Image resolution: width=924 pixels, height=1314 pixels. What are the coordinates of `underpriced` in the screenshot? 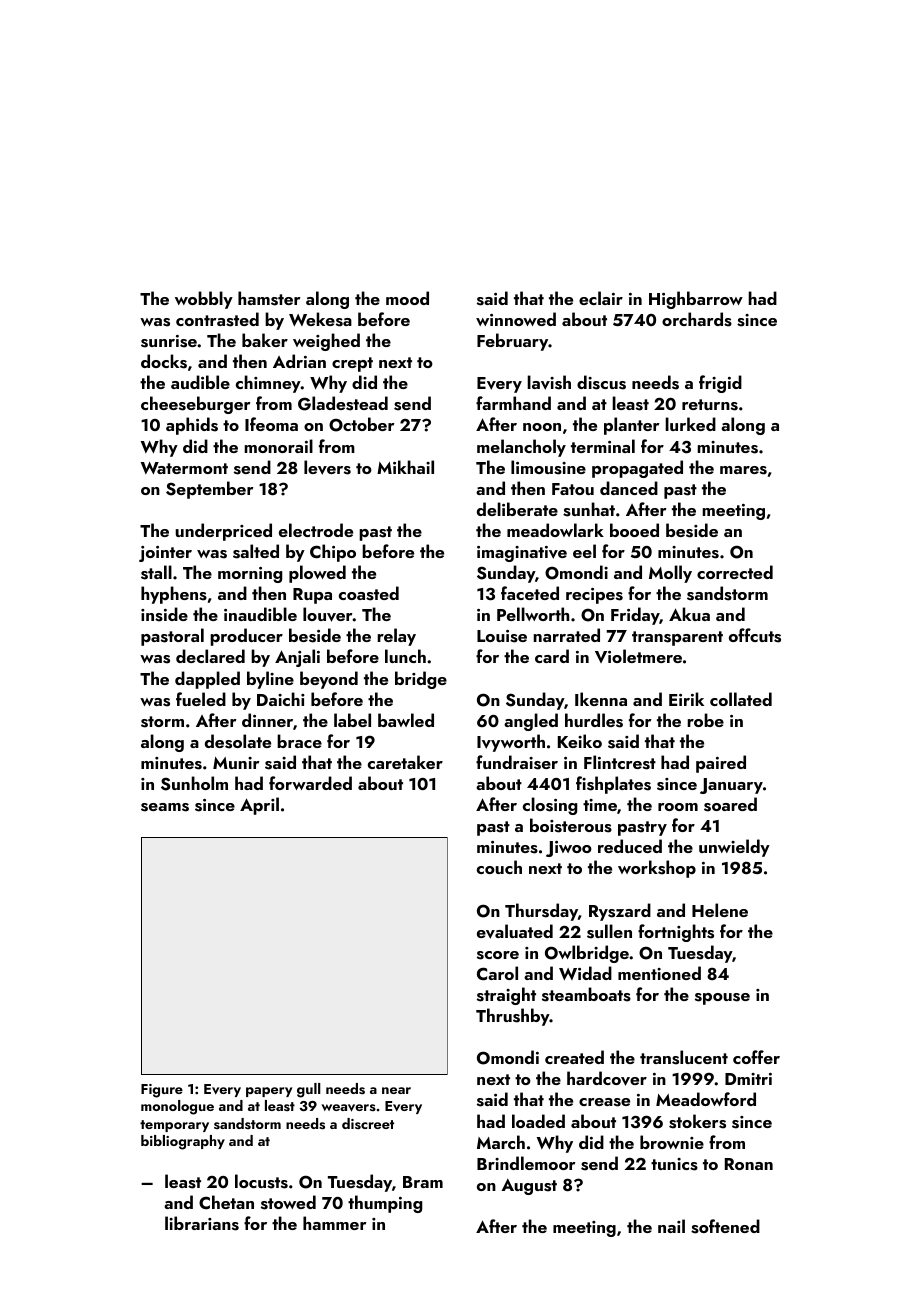 It's located at (223, 532).
